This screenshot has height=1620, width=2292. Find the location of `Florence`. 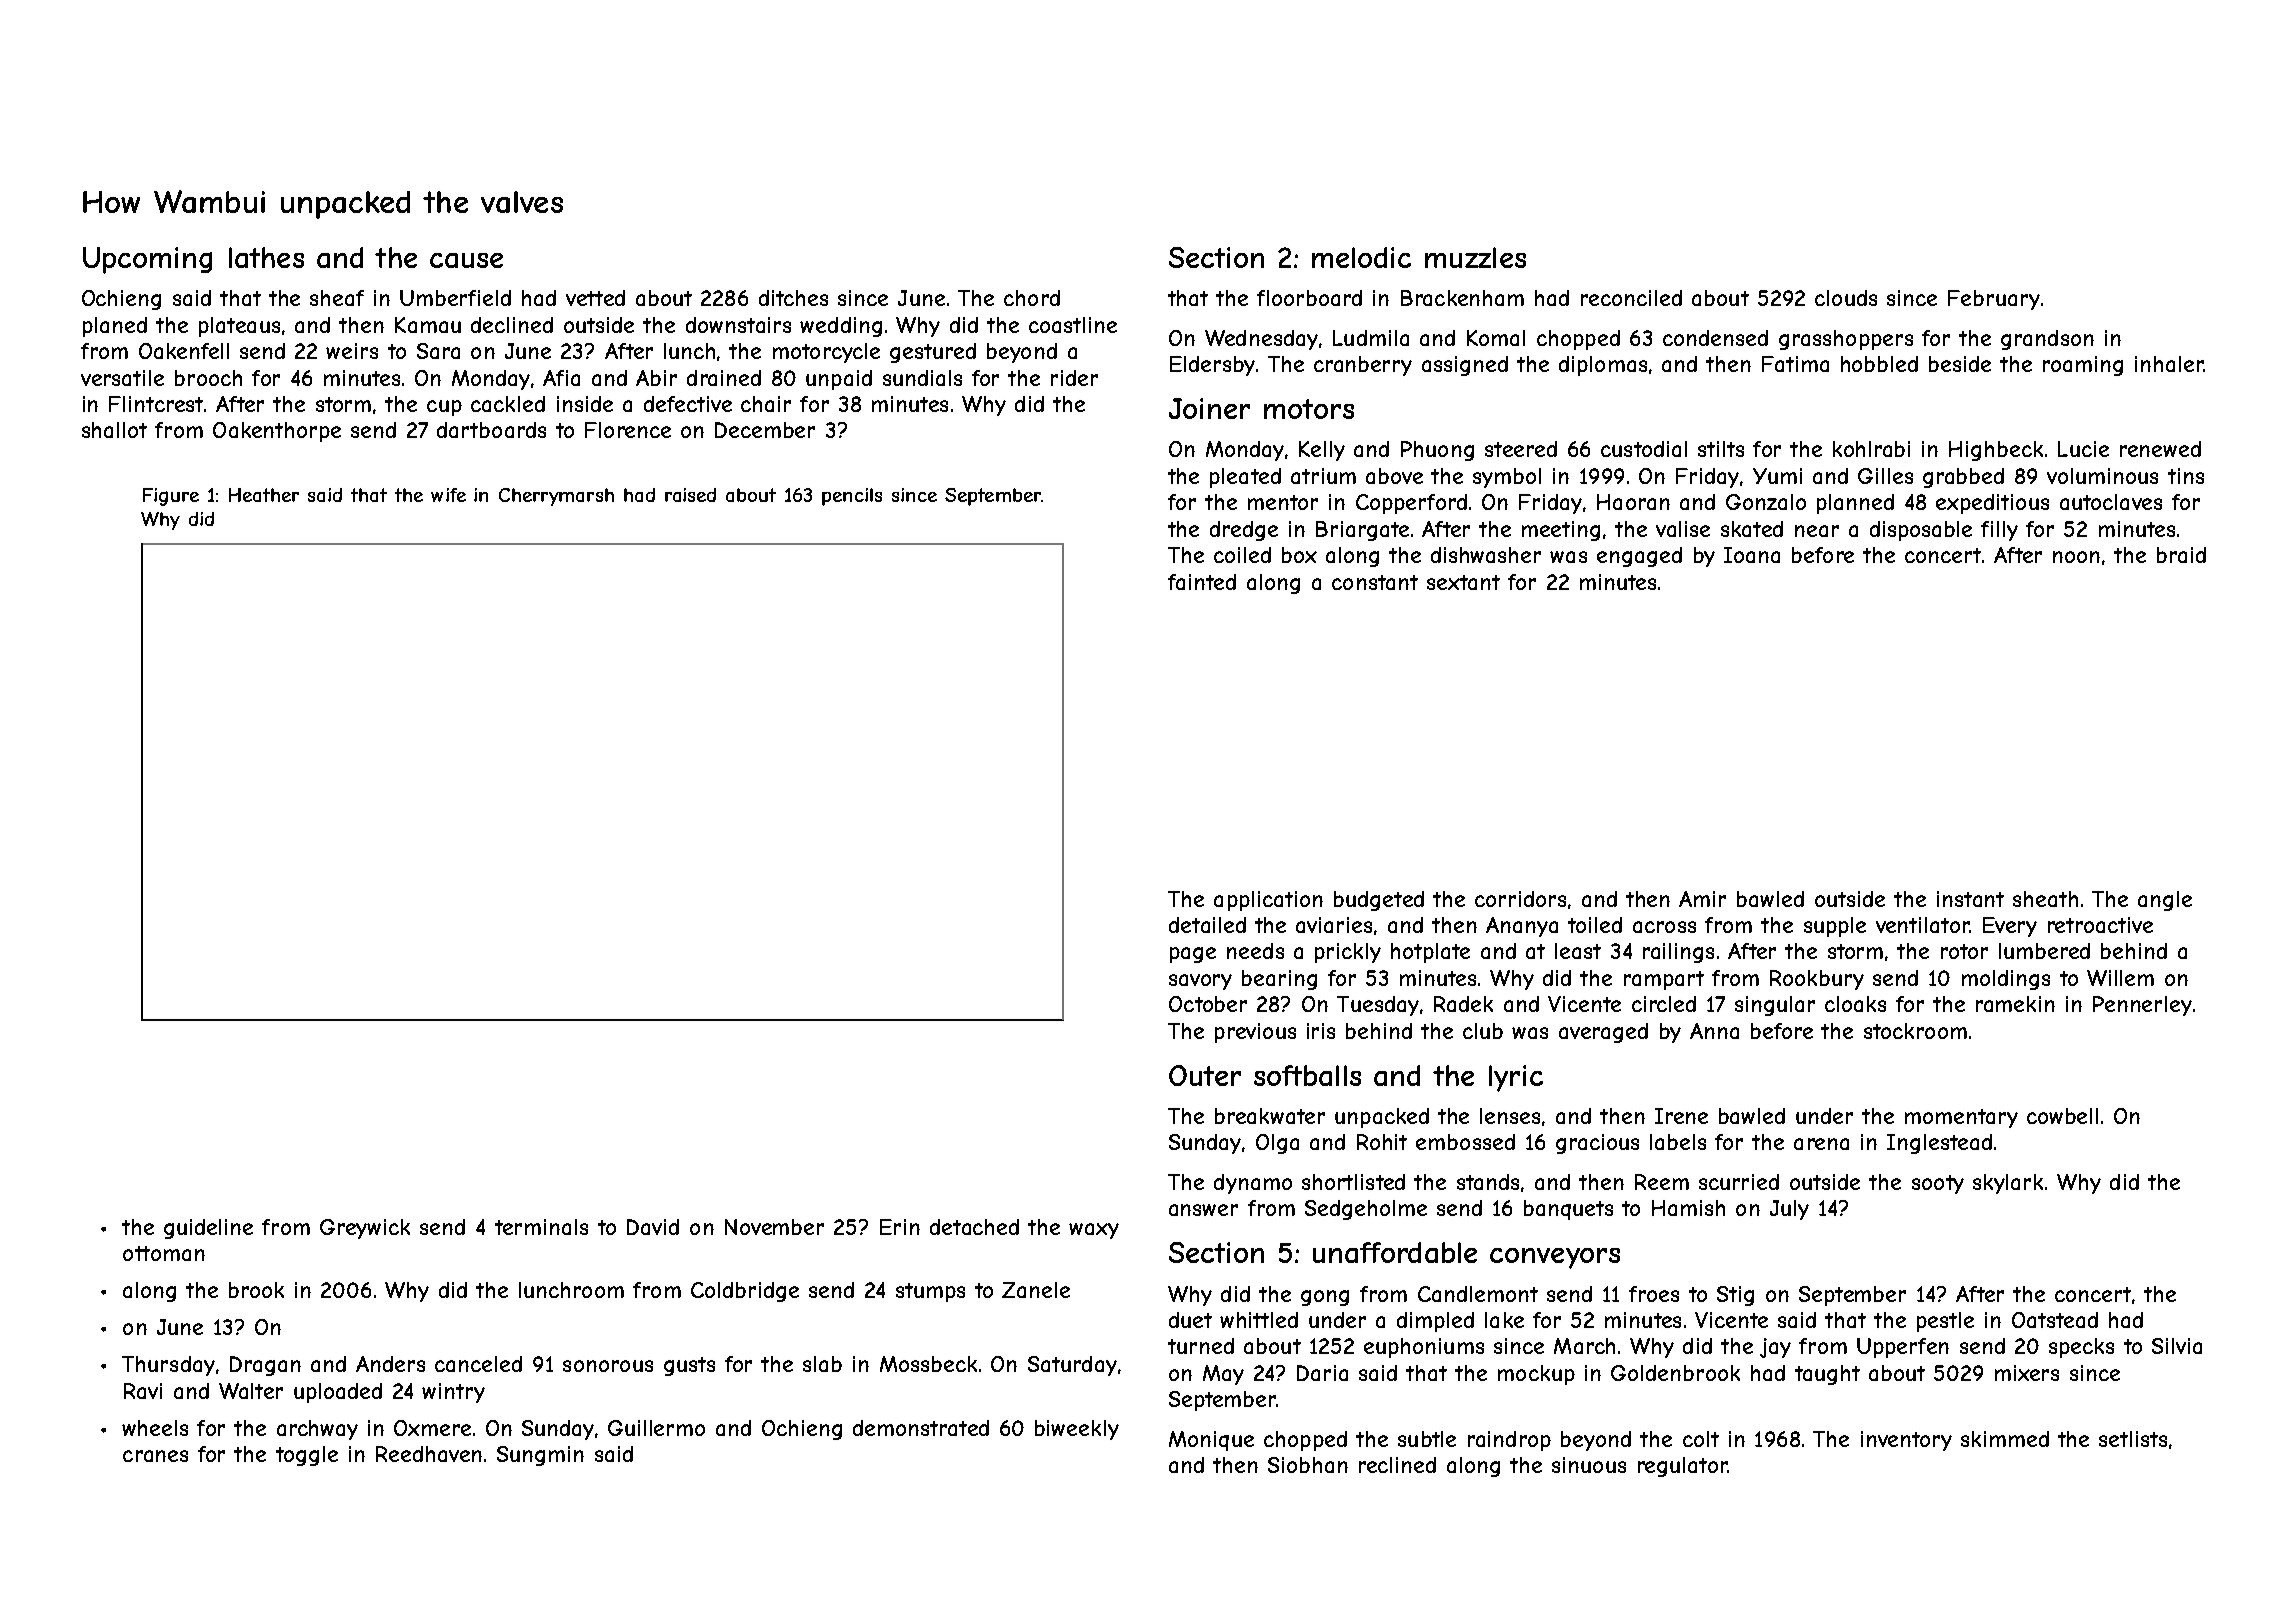

Florence is located at coordinates (628, 430).
